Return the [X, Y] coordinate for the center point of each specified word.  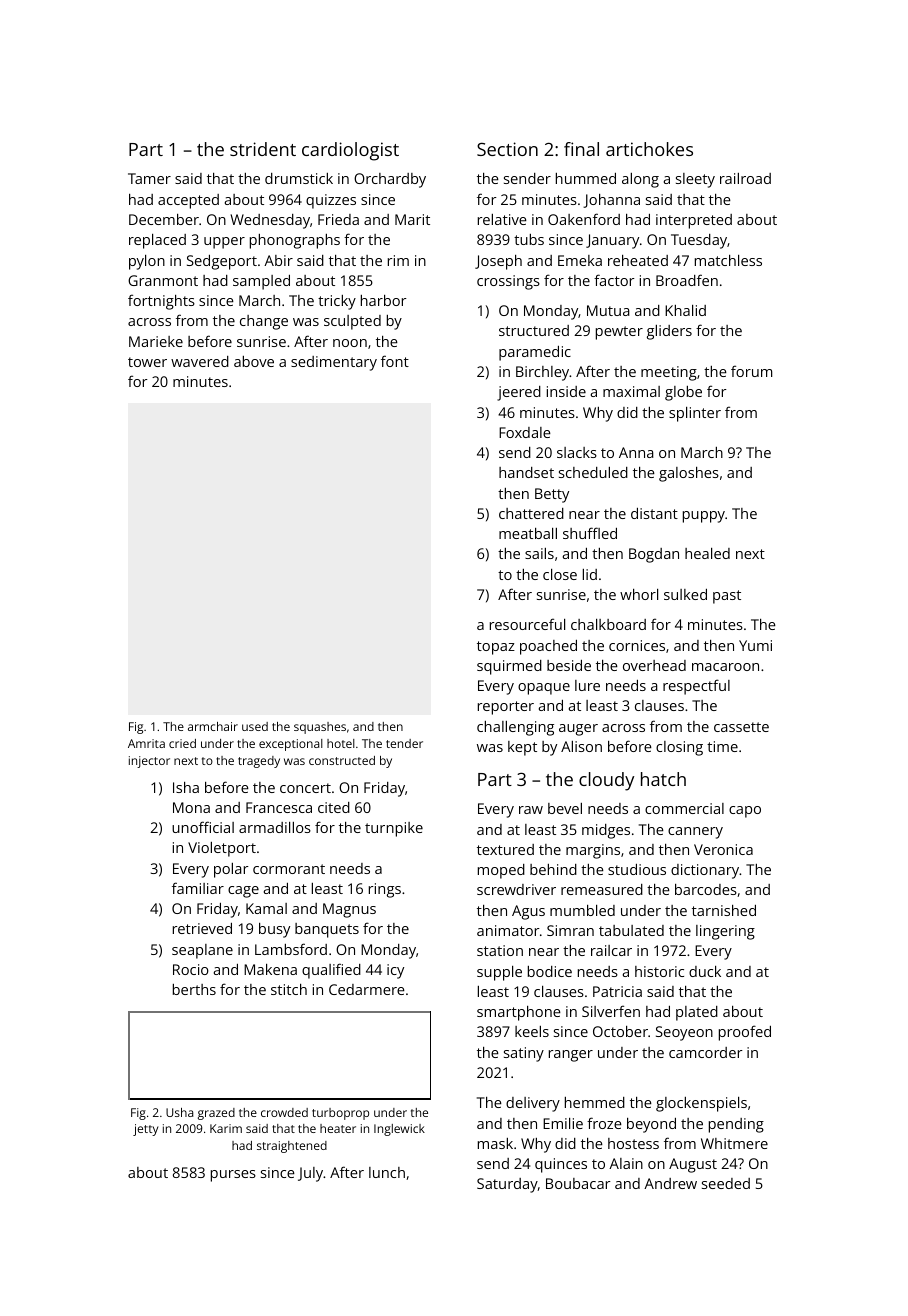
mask [495, 1143]
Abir [278, 260]
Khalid [685, 310]
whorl [639, 594]
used [255, 726]
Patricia [617, 991]
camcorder [706, 1052]
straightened [292, 1147]
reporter [506, 708]
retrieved [202, 928]
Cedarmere [367, 989]
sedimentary [334, 363]
